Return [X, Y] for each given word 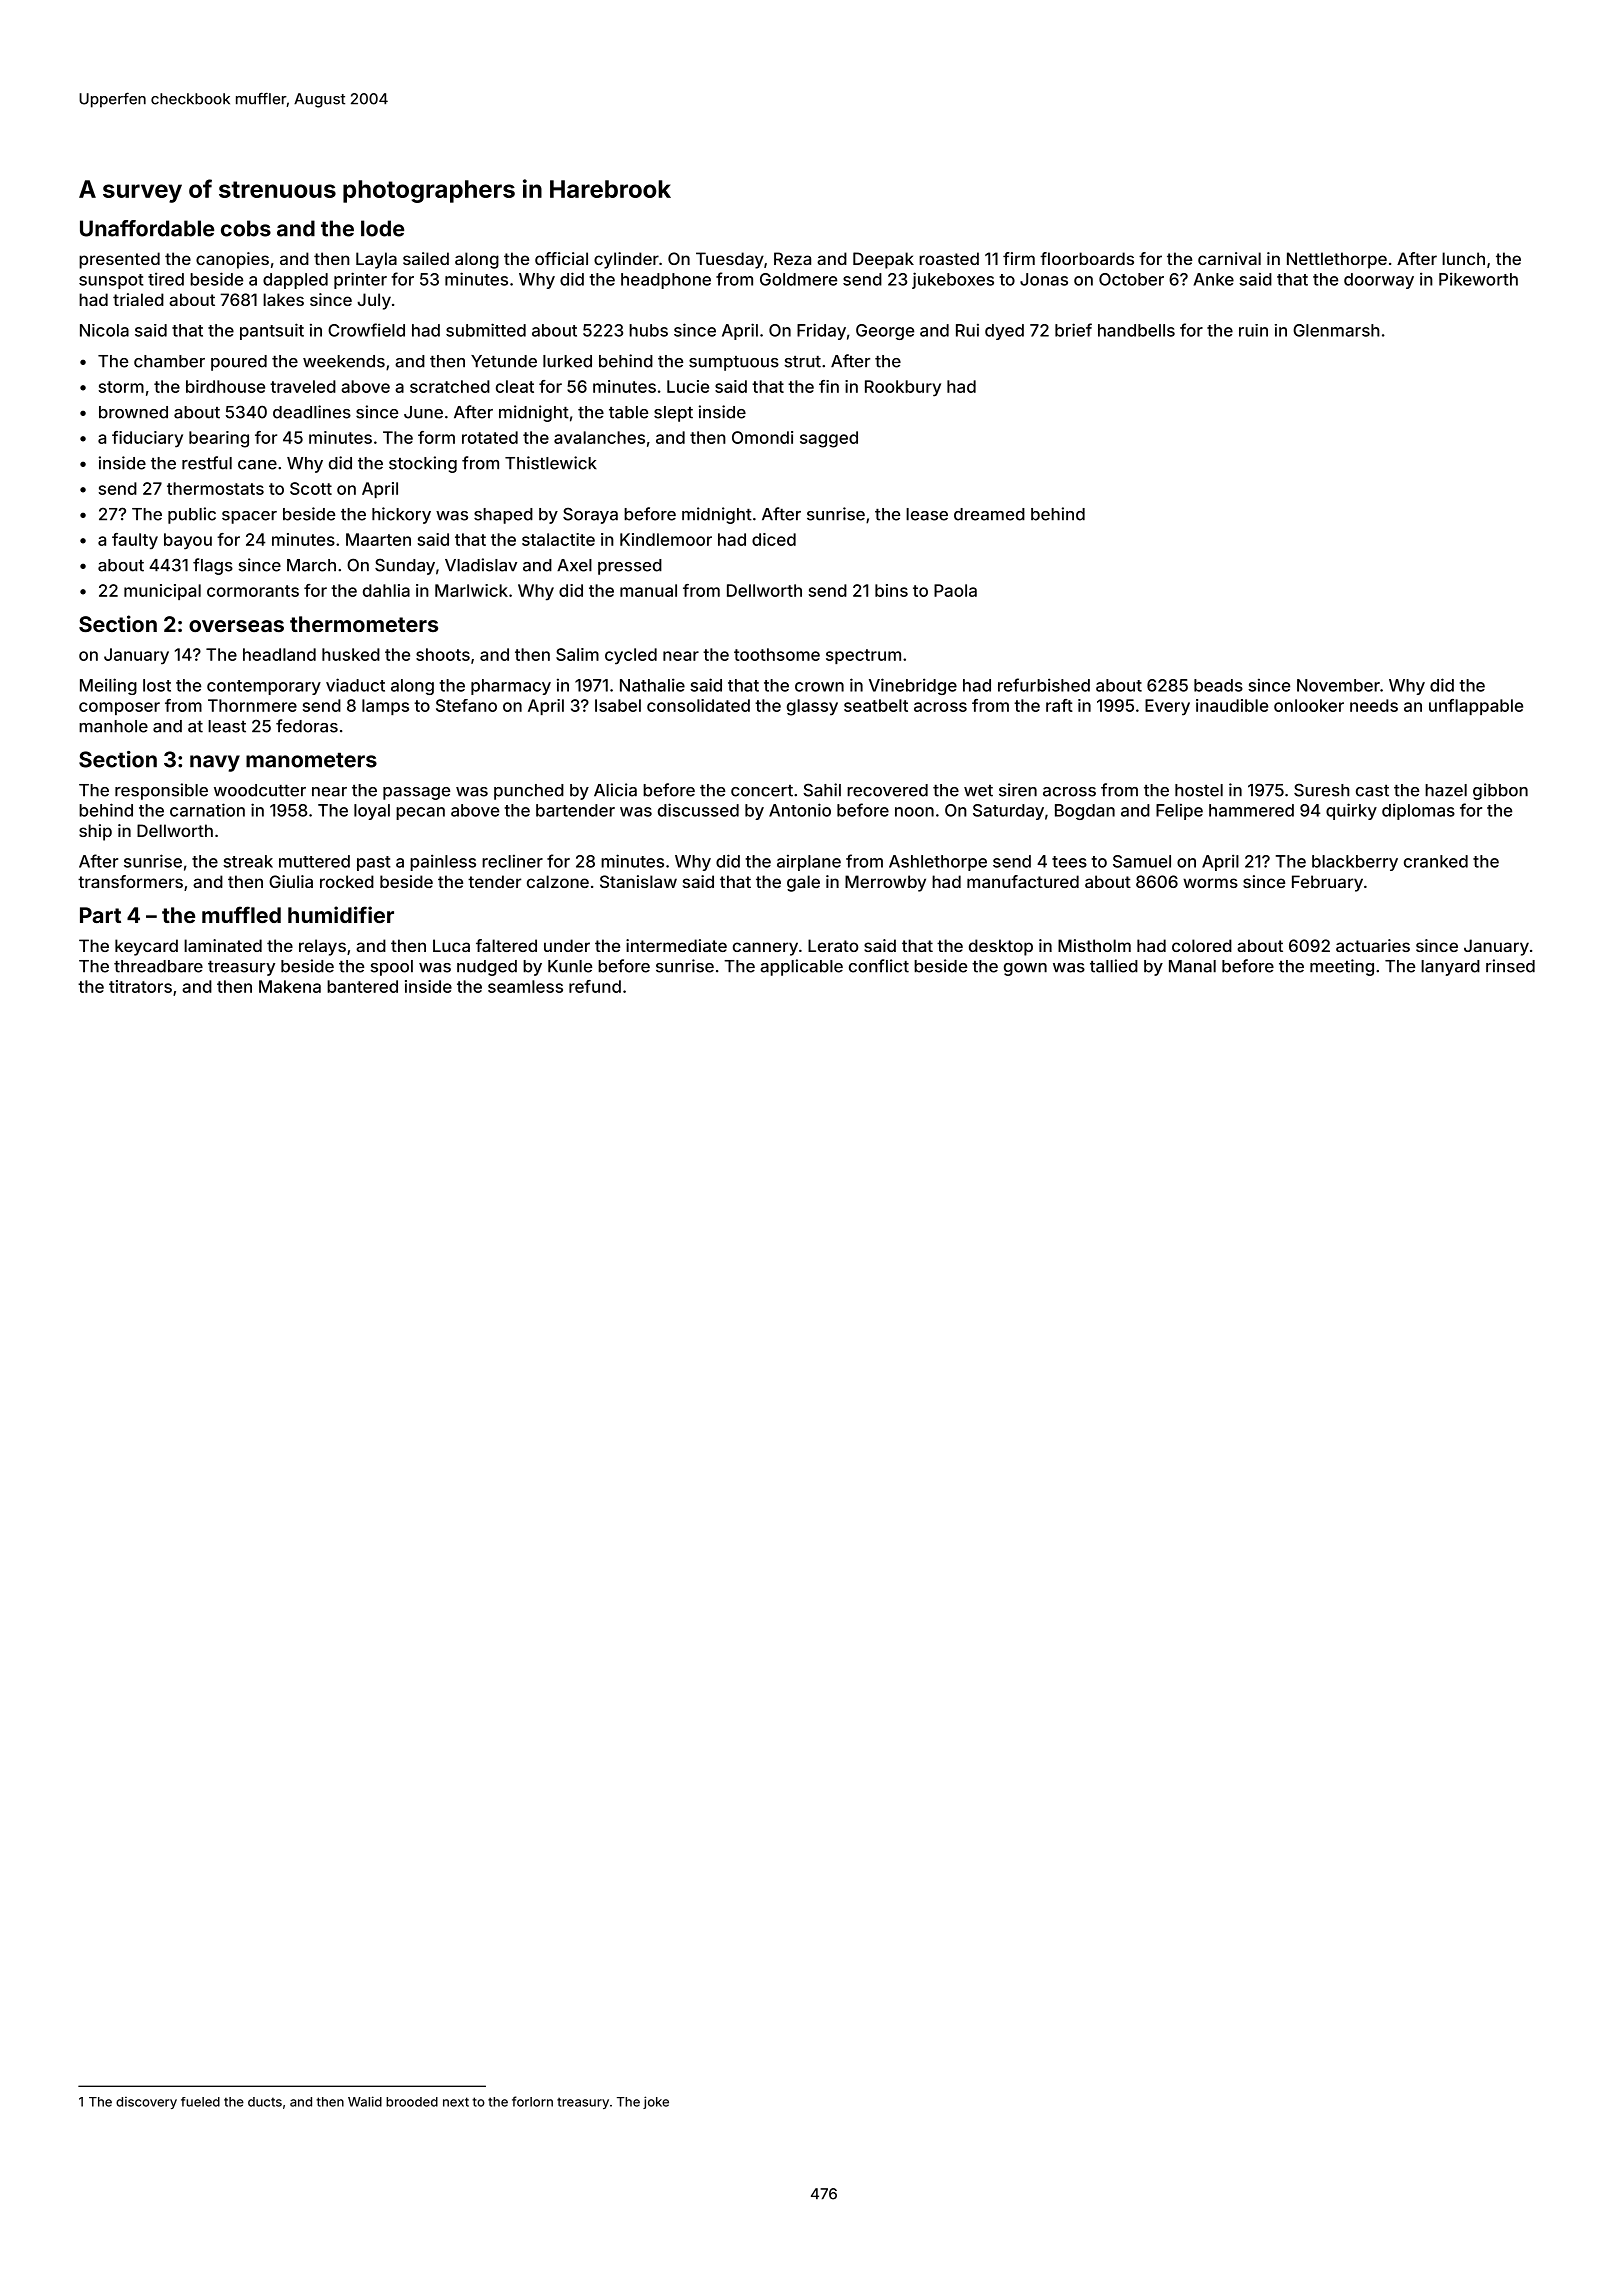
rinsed [1510, 966]
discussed [698, 810]
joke [656, 2102]
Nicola [104, 330]
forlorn [532, 2101]
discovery [146, 2102]
